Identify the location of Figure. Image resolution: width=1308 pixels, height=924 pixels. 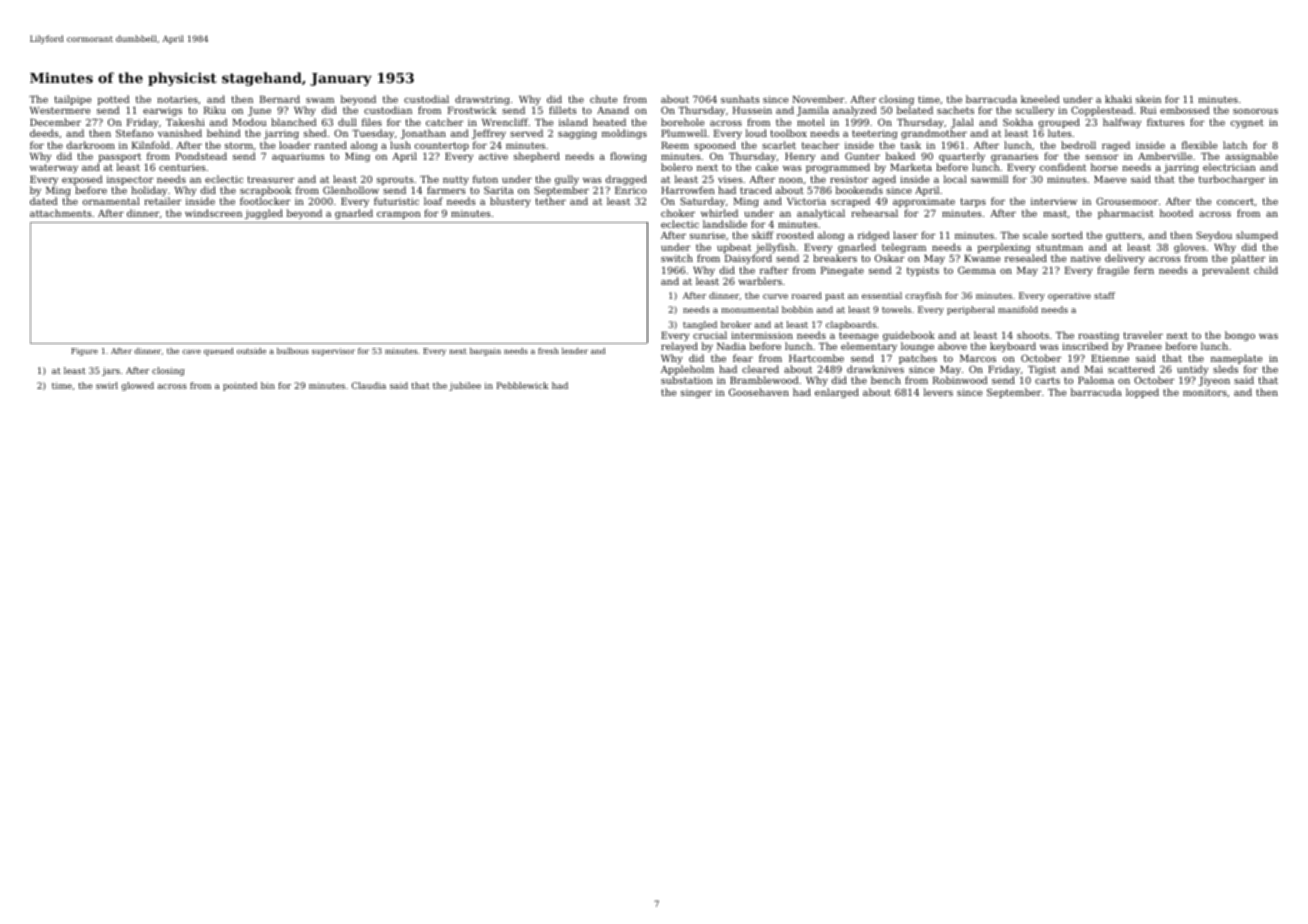
(84, 352).
